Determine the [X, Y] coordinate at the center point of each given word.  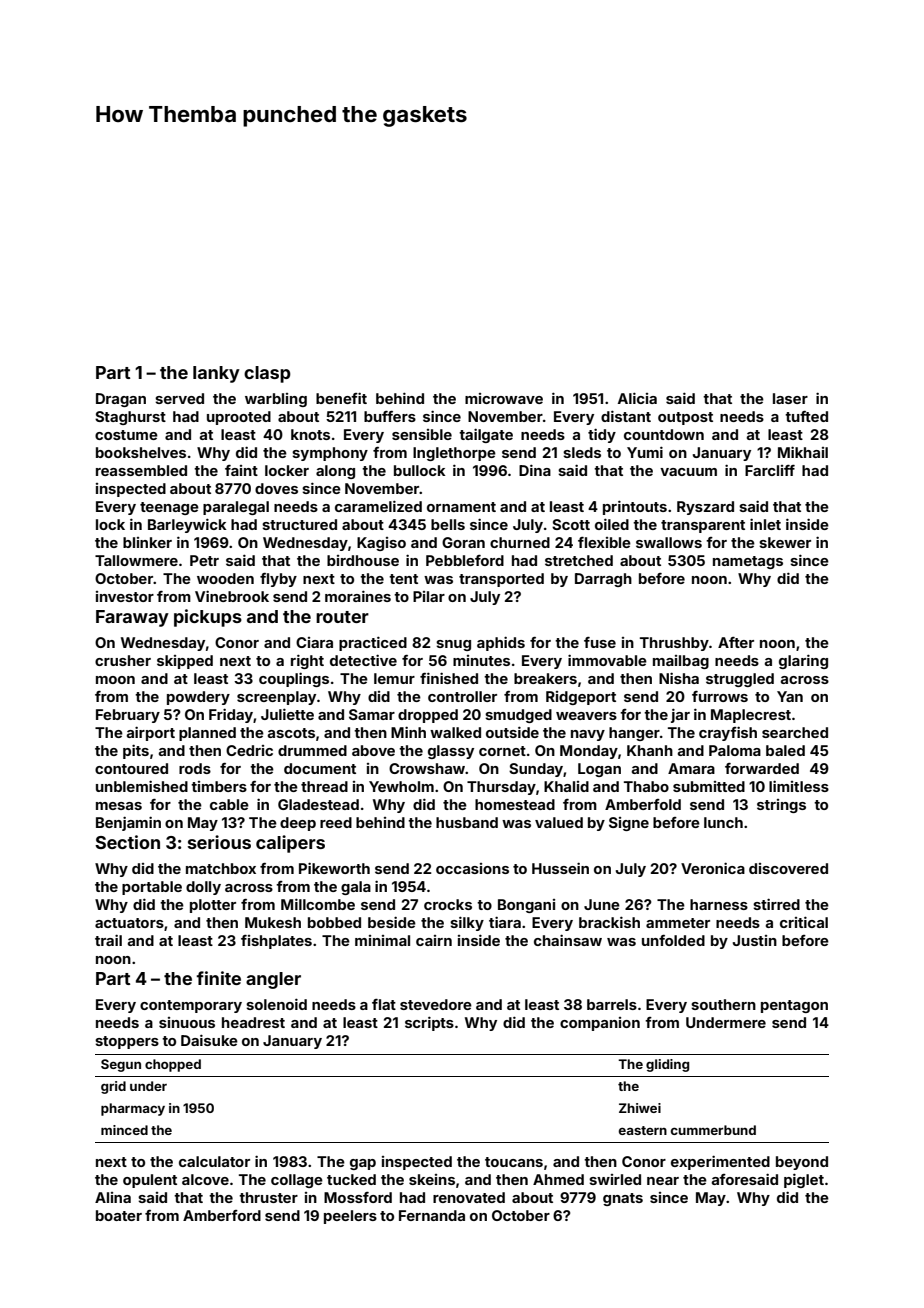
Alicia [637, 398]
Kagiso [381, 544]
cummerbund [713, 1130]
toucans [514, 1162]
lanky [216, 374]
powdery [198, 698]
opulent [150, 1181]
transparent [703, 526]
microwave [504, 398]
